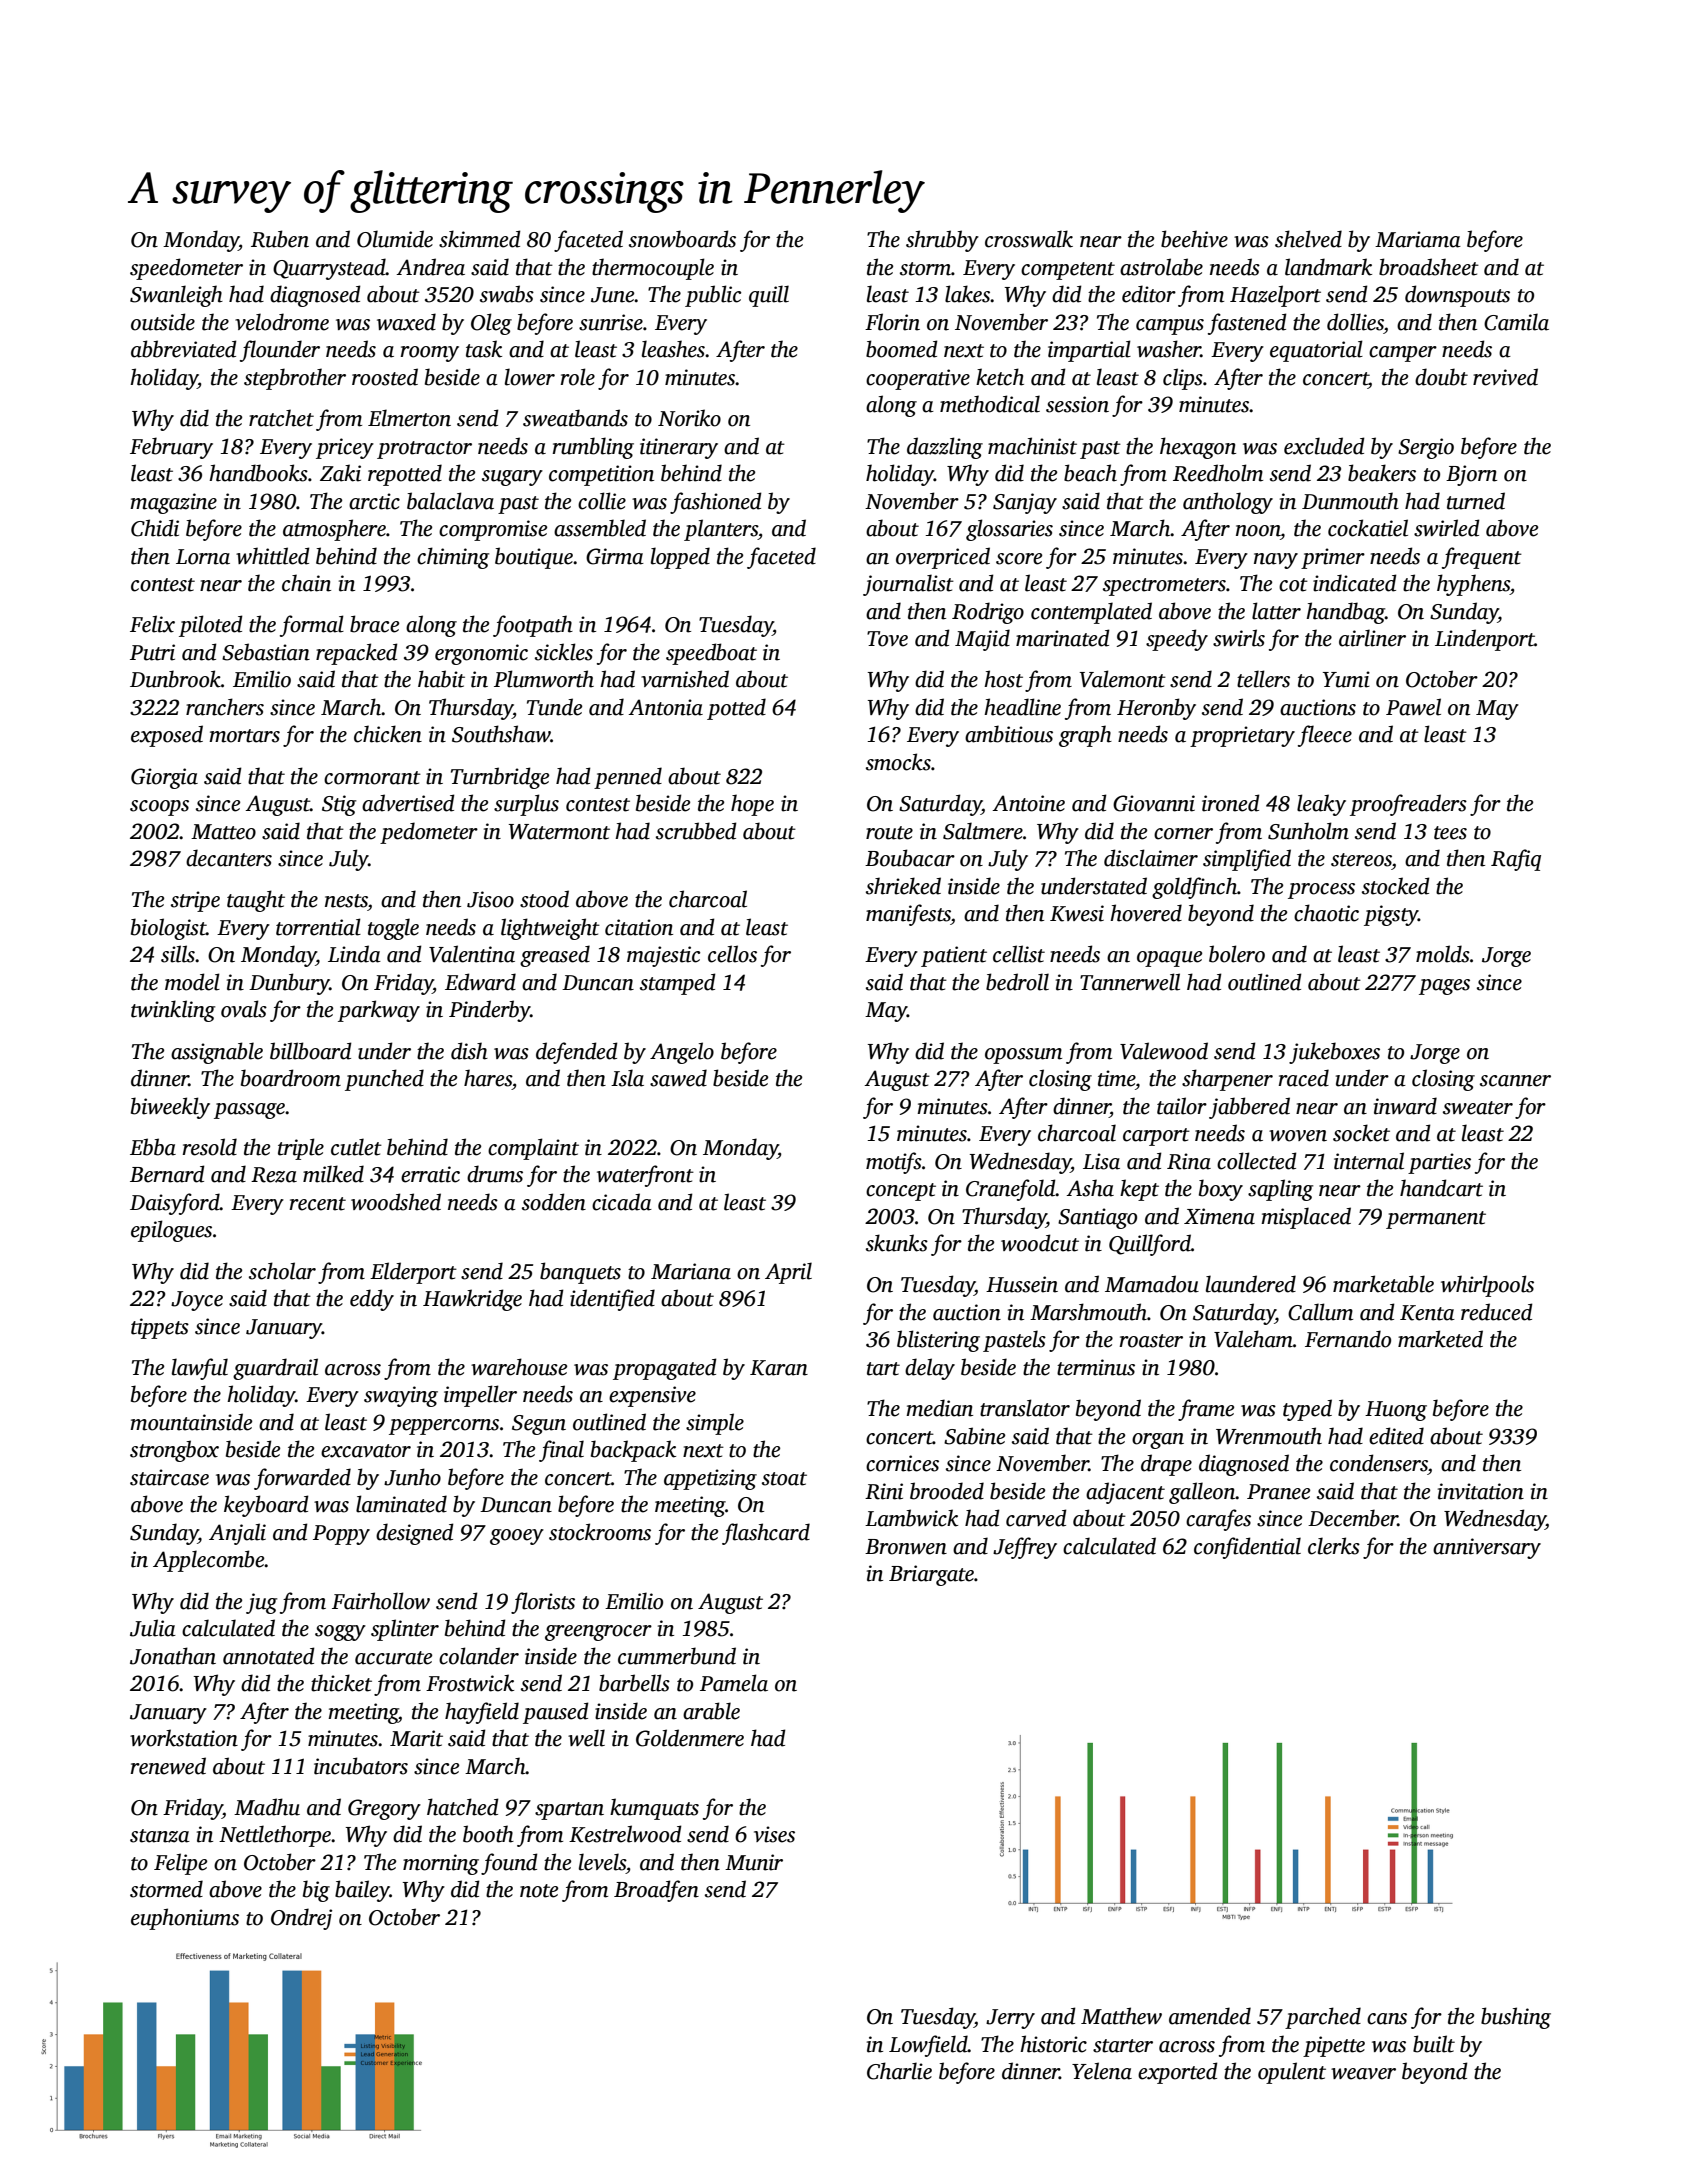 The image size is (1683, 2178). What do you see at coordinates (185, 1919) in the screenshot?
I see `euphoniums` at bounding box center [185, 1919].
